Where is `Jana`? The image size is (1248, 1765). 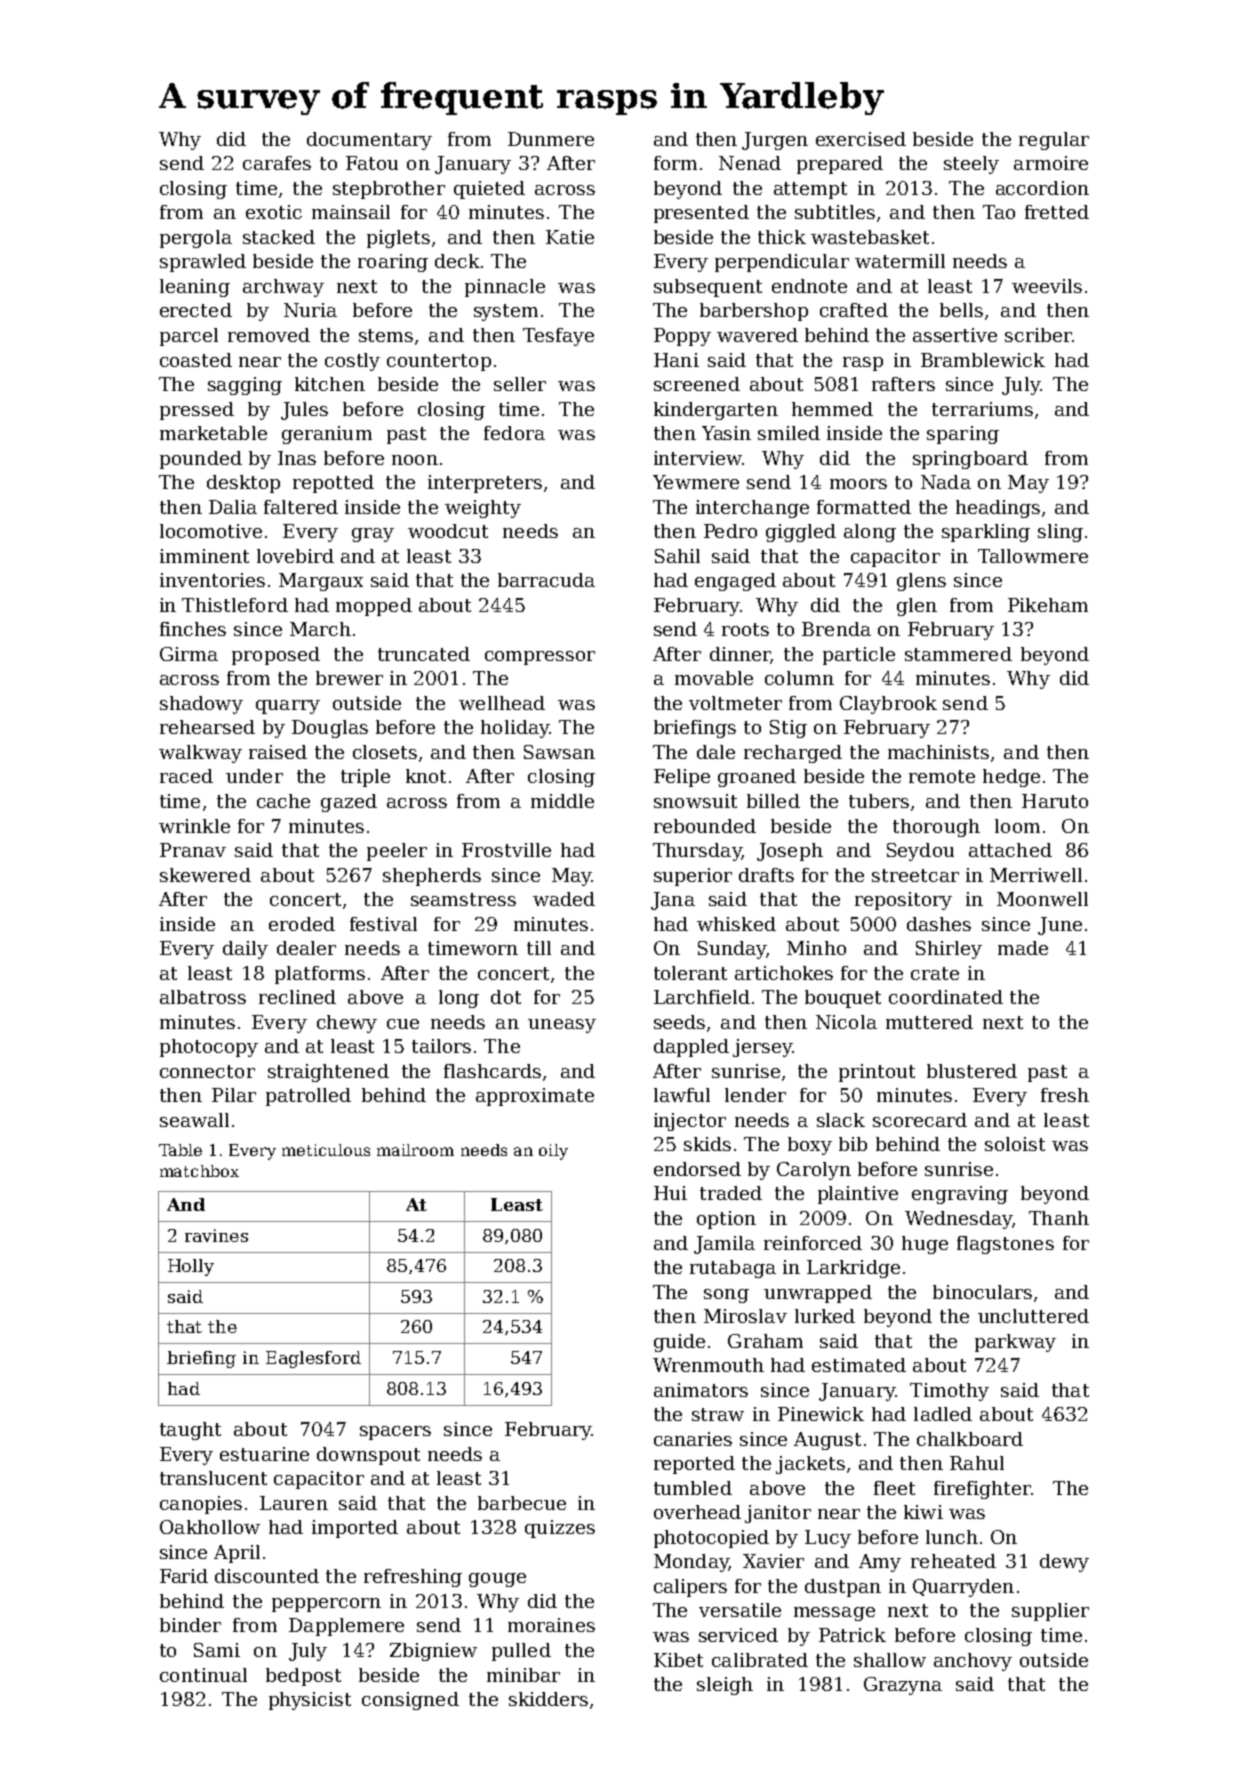
Jana is located at coordinates (673, 901).
